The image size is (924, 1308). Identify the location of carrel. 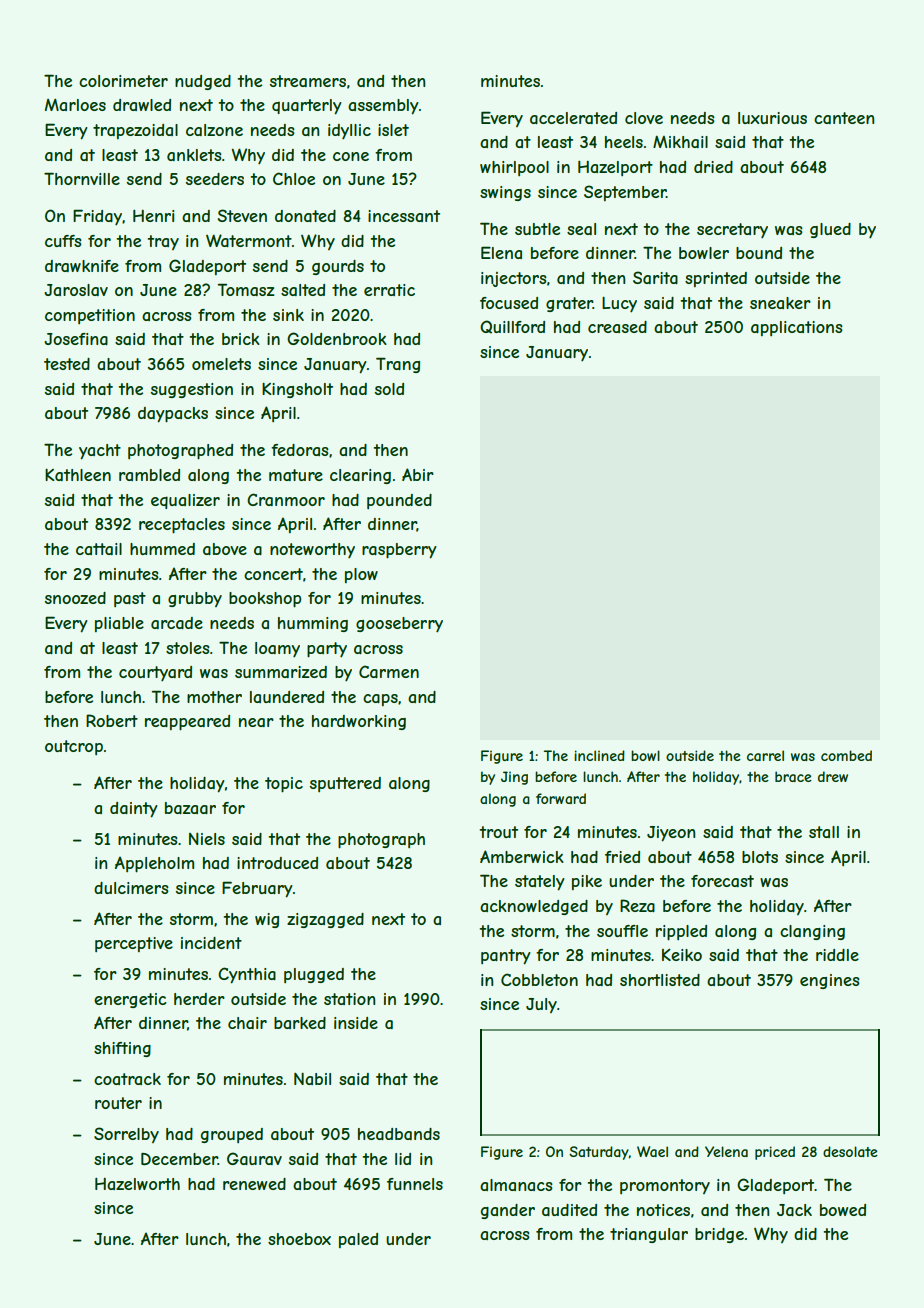
(765, 755).
